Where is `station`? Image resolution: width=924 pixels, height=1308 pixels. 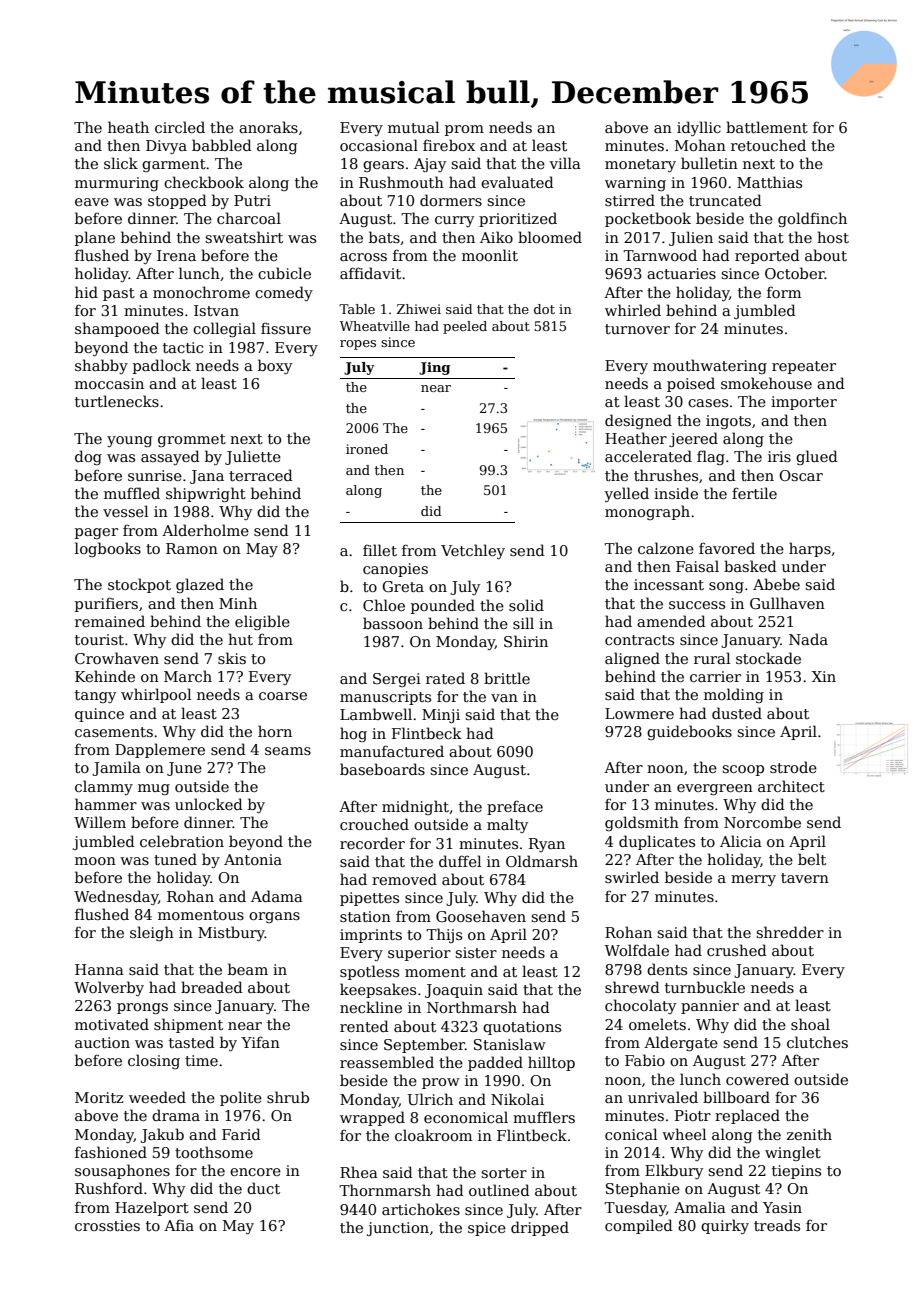
station is located at coordinates (365, 916).
